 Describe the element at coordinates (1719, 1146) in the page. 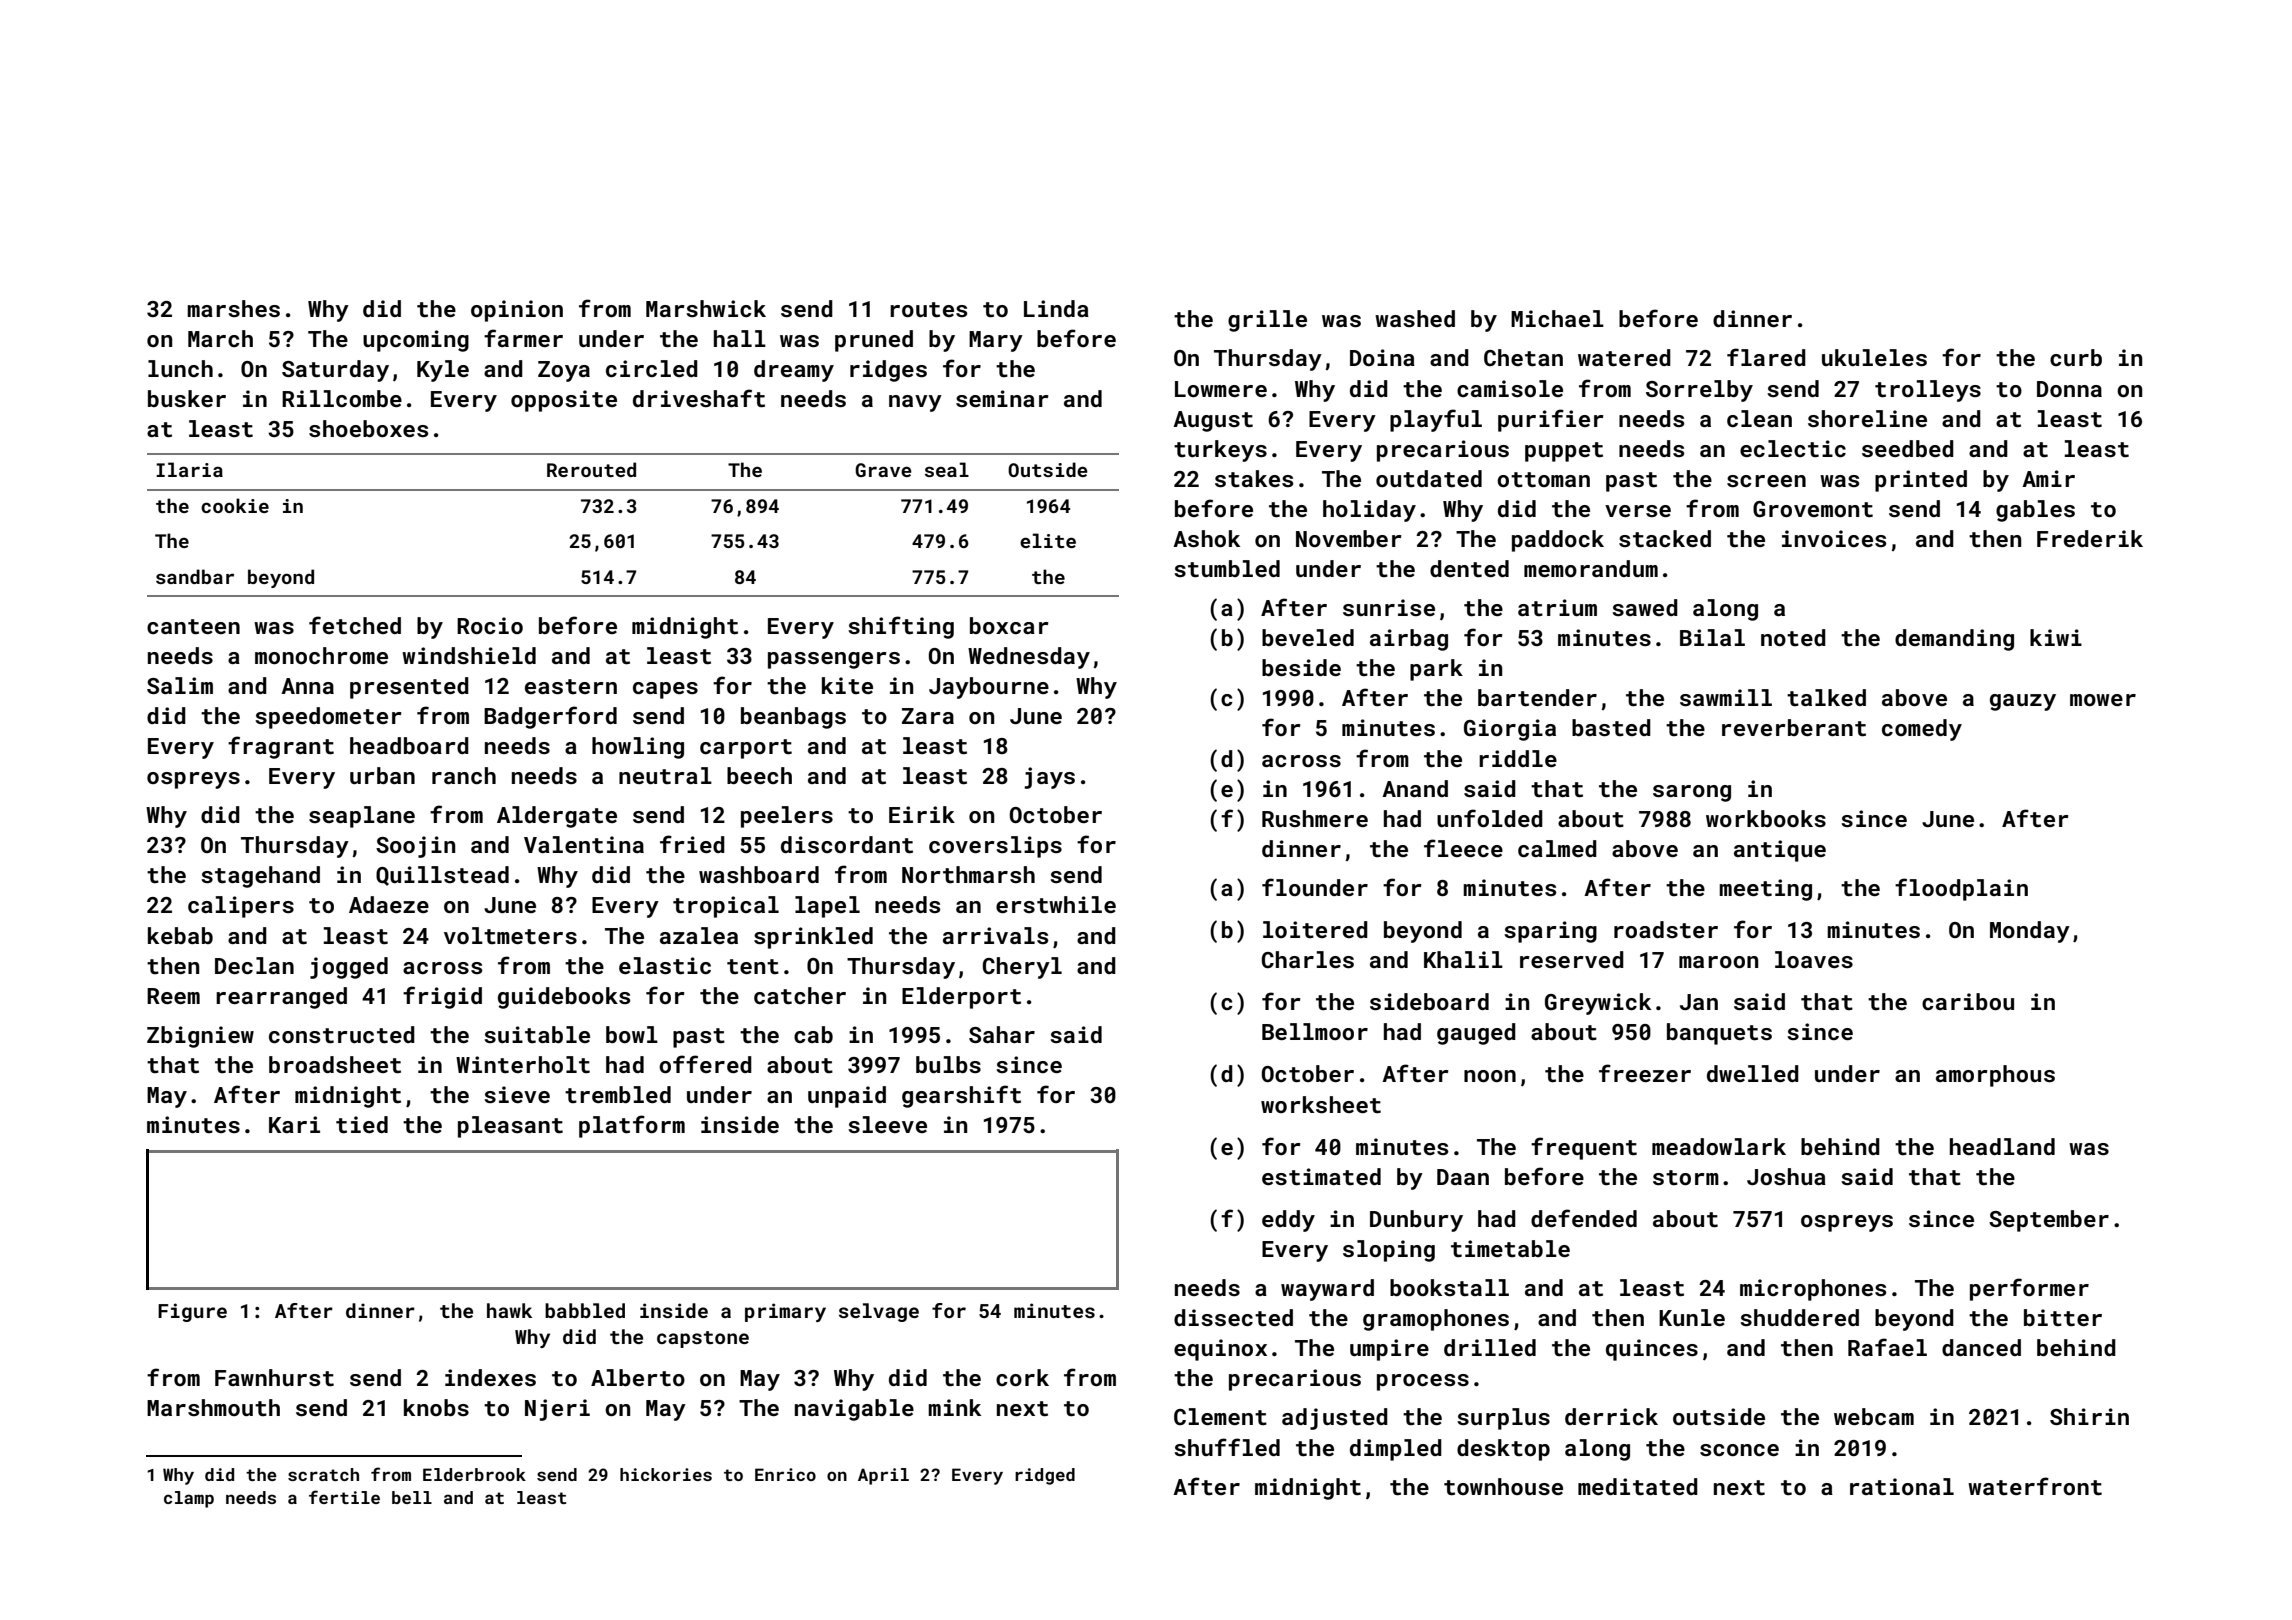

I see `meadowlark` at that location.
